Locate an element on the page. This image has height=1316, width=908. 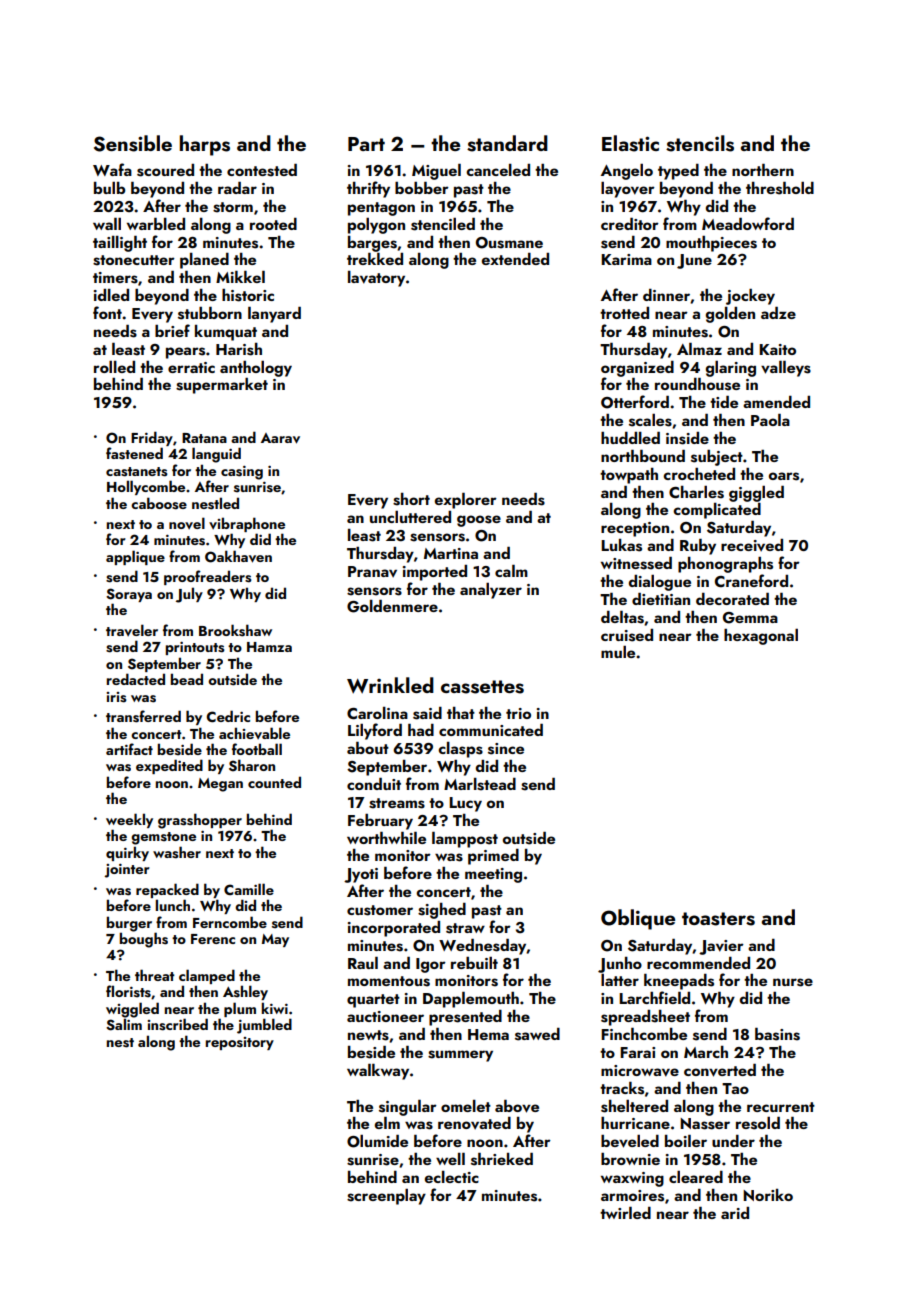
typed is located at coordinates (678, 172).
